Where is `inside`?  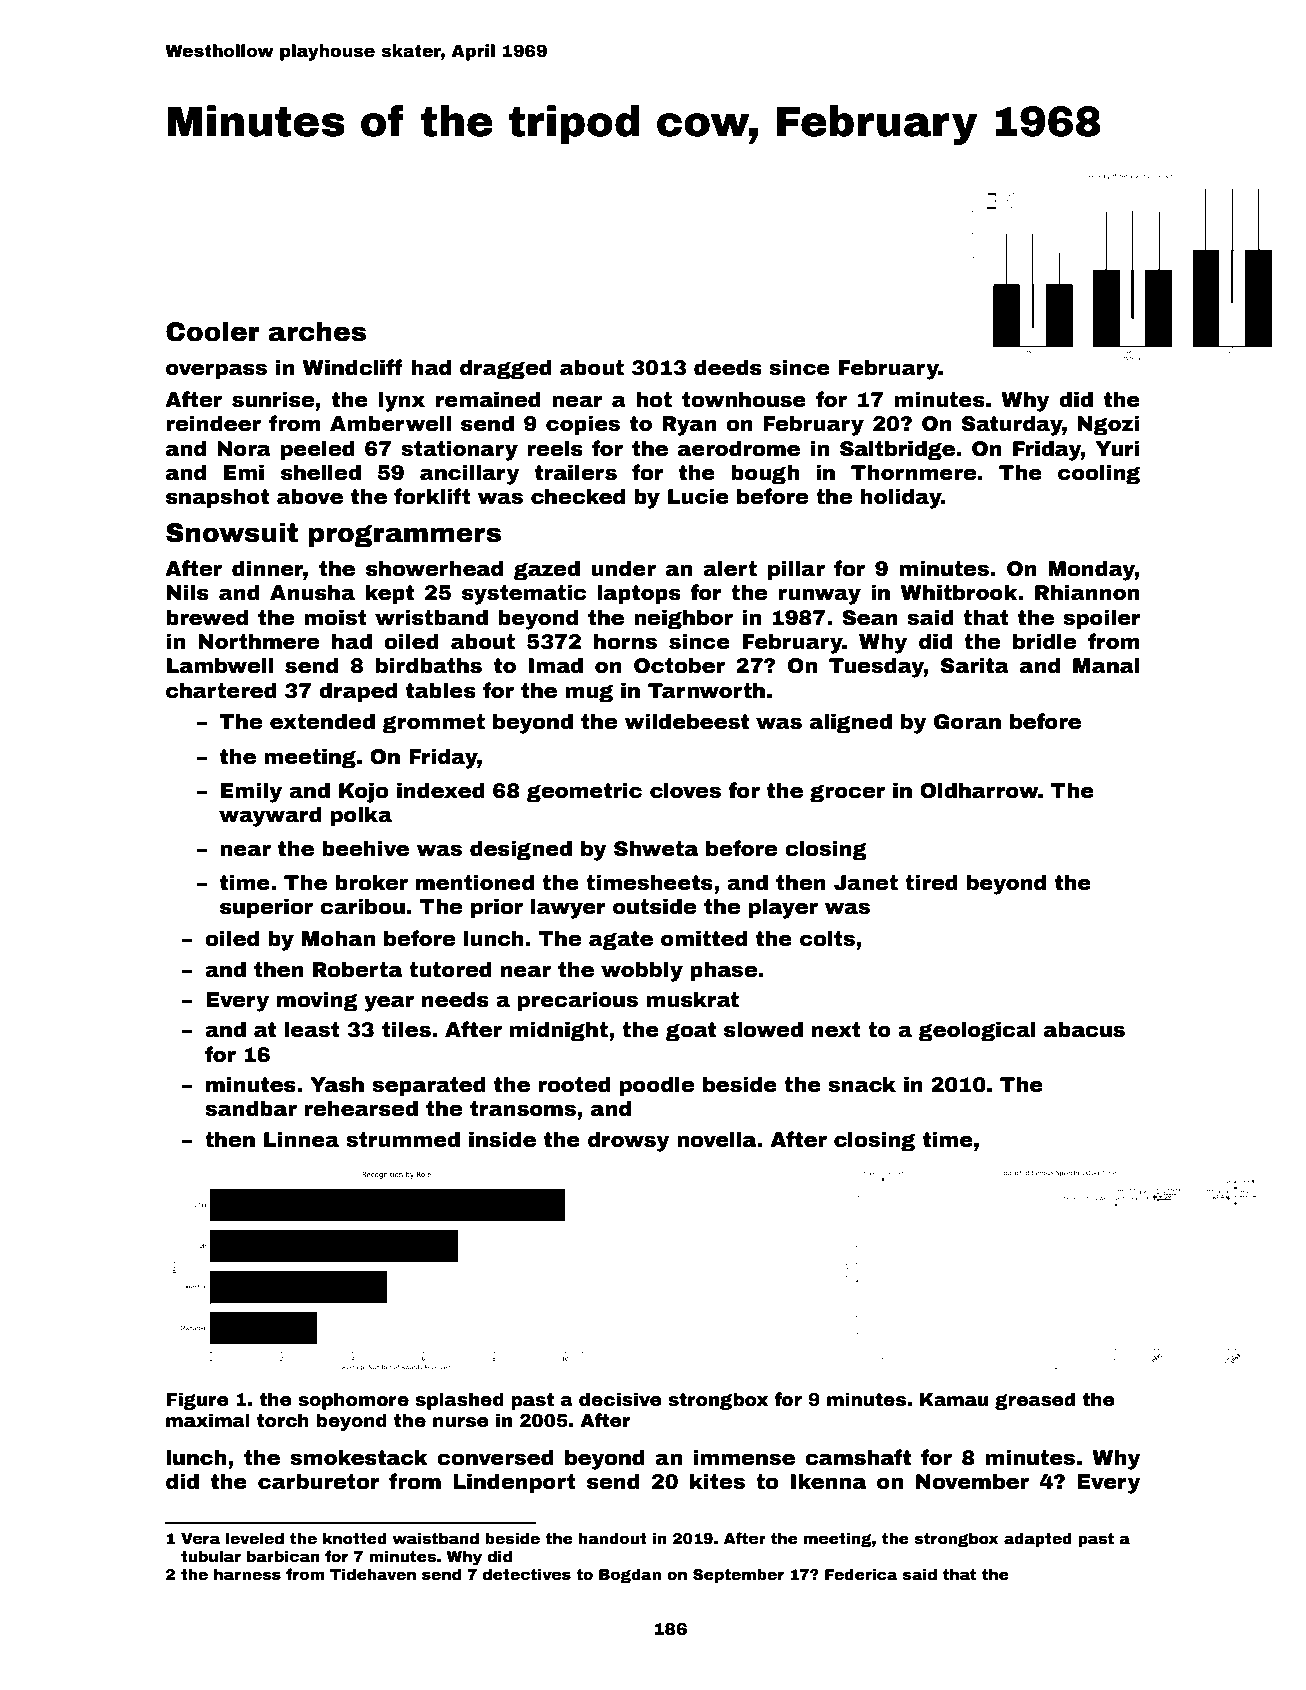
inside is located at coordinates (502, 1139).
